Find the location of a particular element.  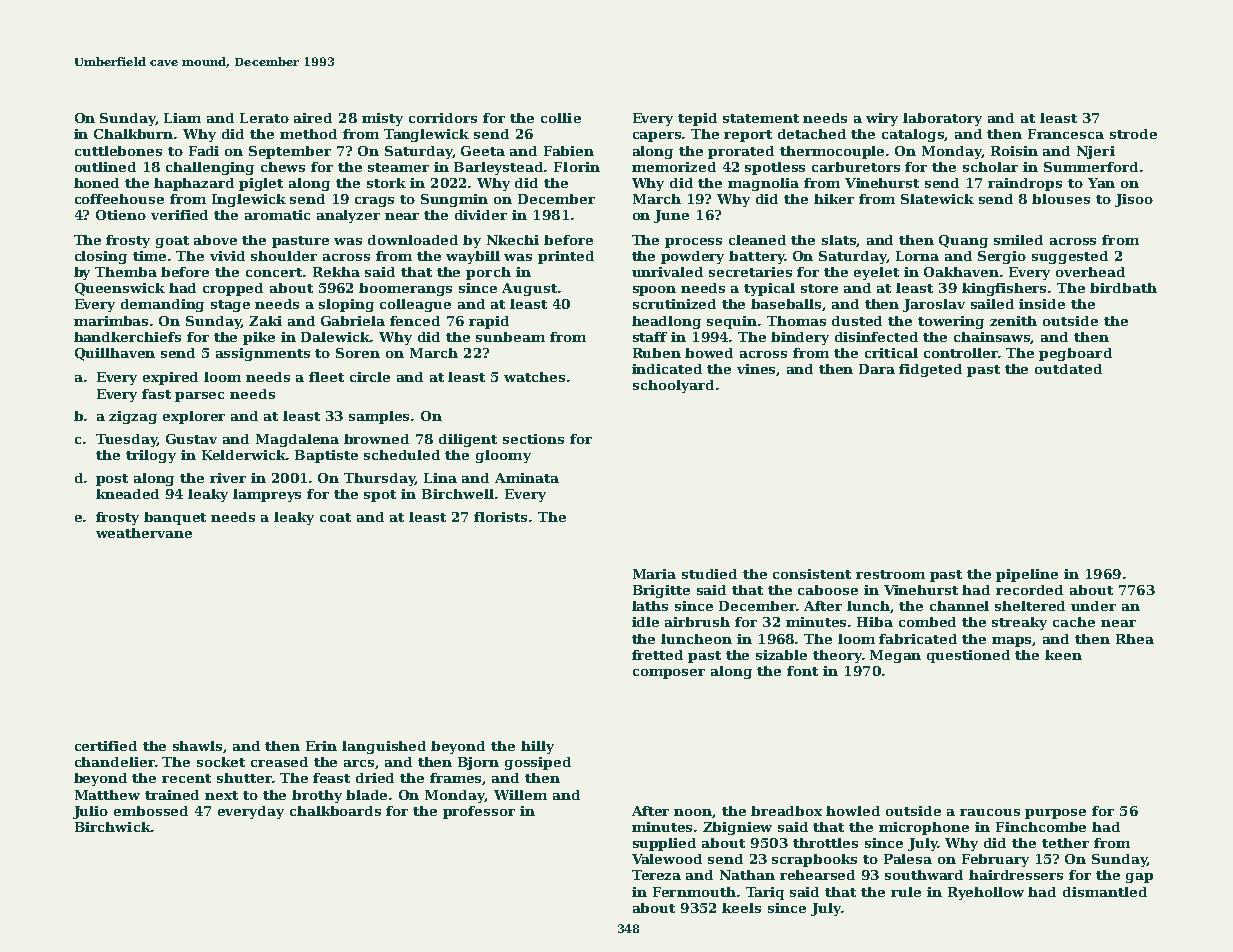

Nkechi is located at coordinates (513, 240).
